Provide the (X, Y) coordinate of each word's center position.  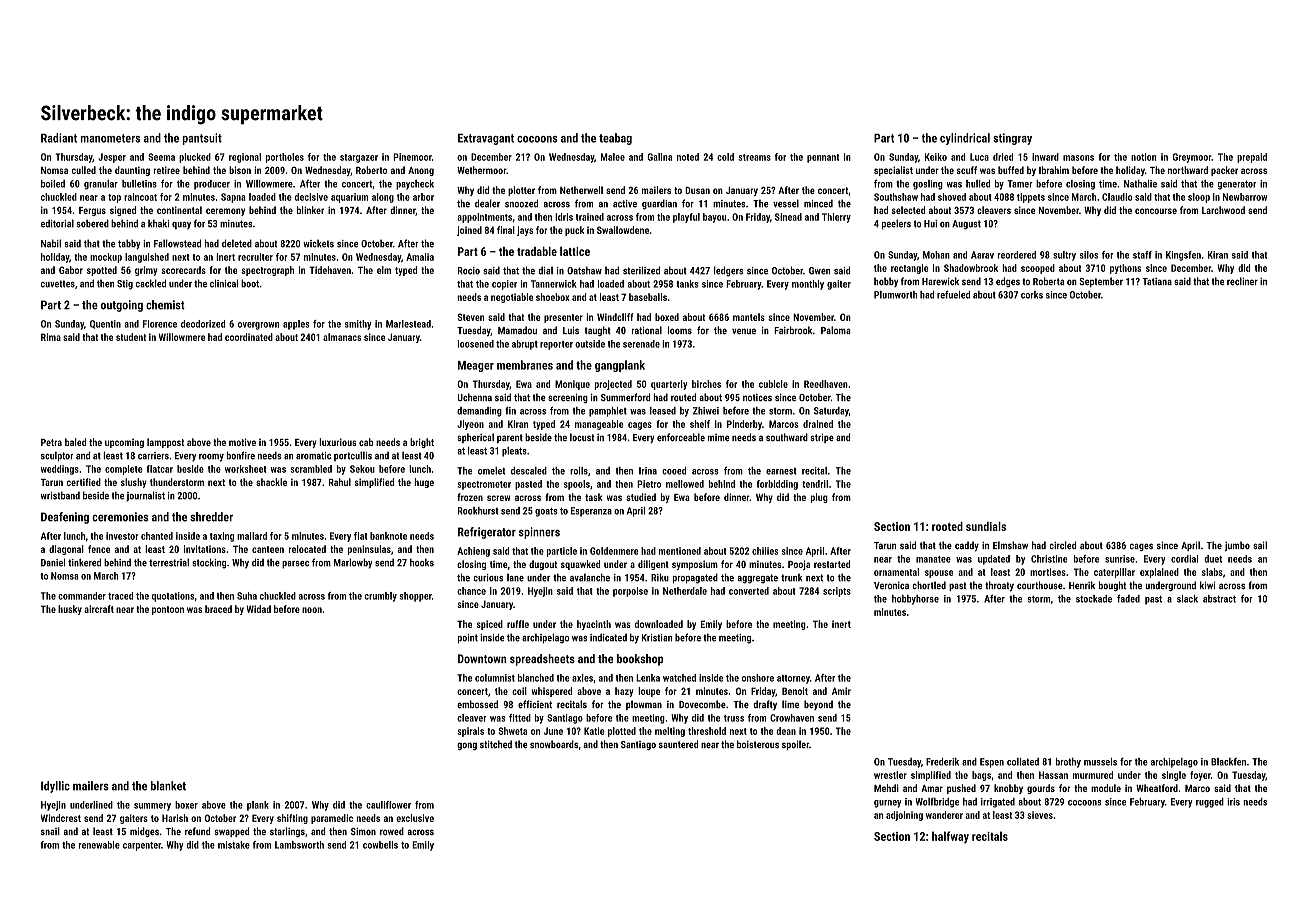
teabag (615, 139)
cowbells (380, 845)
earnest (781, 471)
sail (1260, 545)
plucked (195, 158)
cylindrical (965, 139)
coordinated (249, 337)
